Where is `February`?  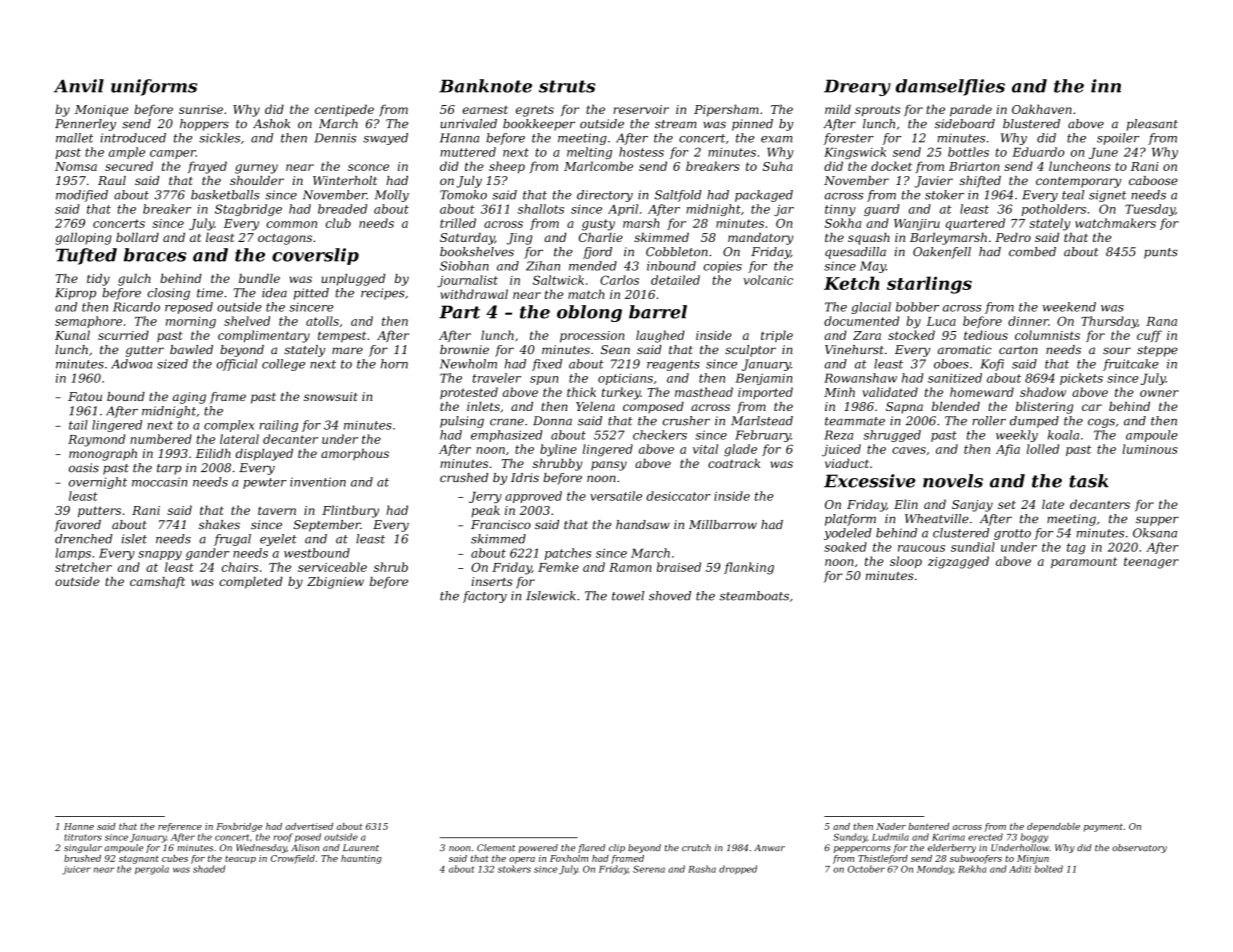
February is located at coordinates (763, 436).
